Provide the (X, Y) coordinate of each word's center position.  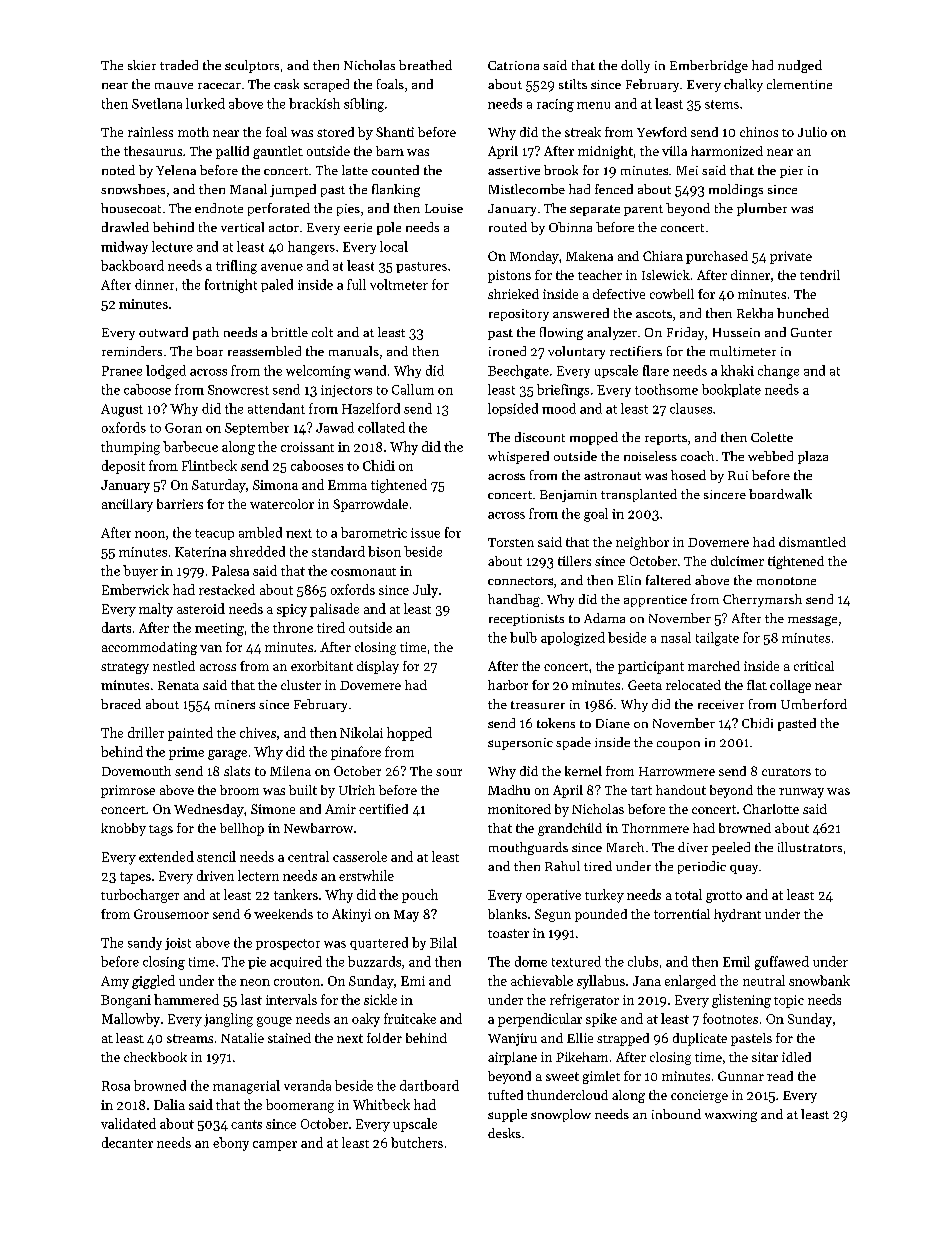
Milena (290, 771)
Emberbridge (709, 66)
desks (504, 1133)
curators (786, 772)
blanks (507, 914)
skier (142, 65)
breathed (425, 65)
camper (275, 1146)
